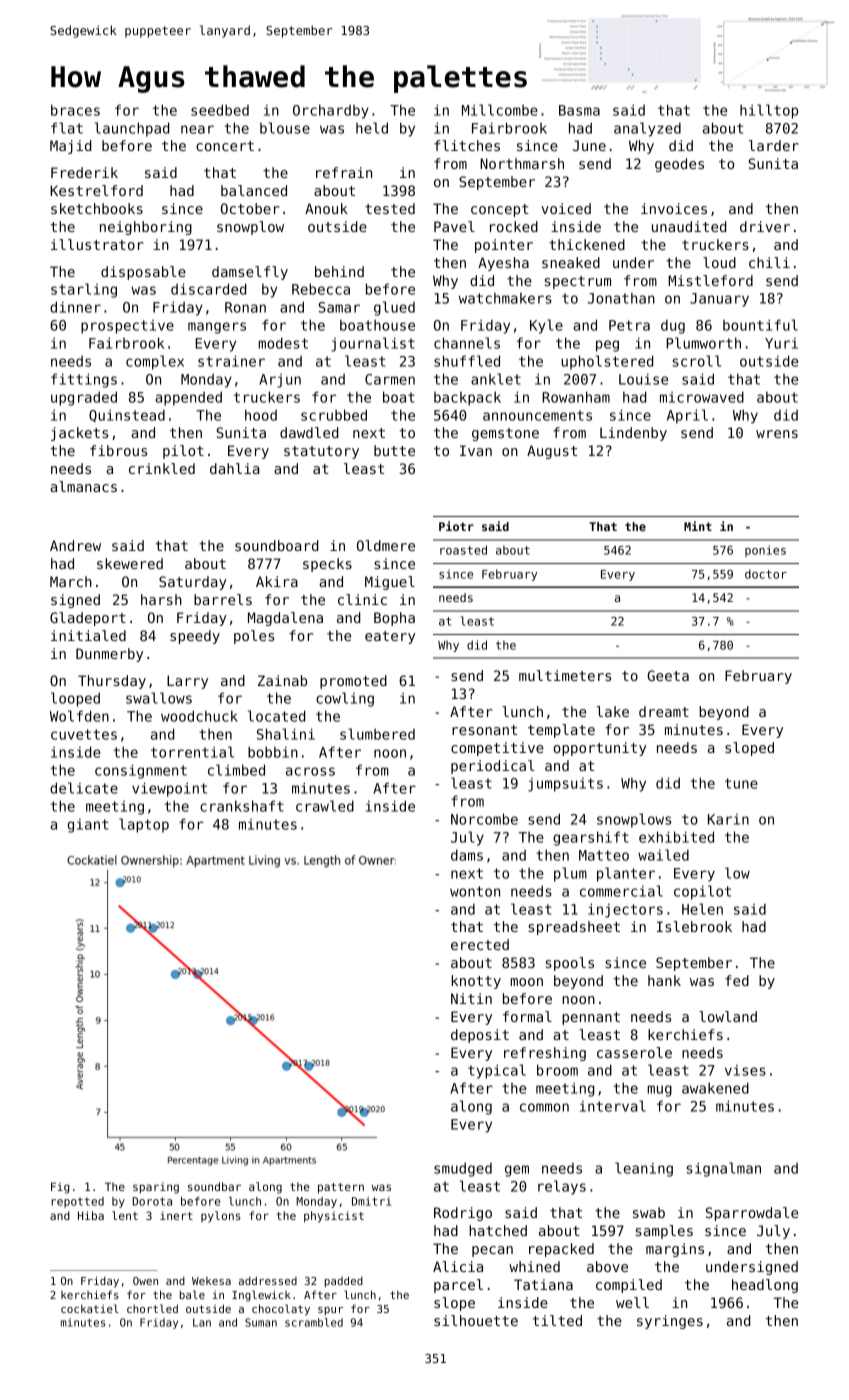  Describe the element at coordinates (467, 398) in the document. I see `backpack` at that location.
